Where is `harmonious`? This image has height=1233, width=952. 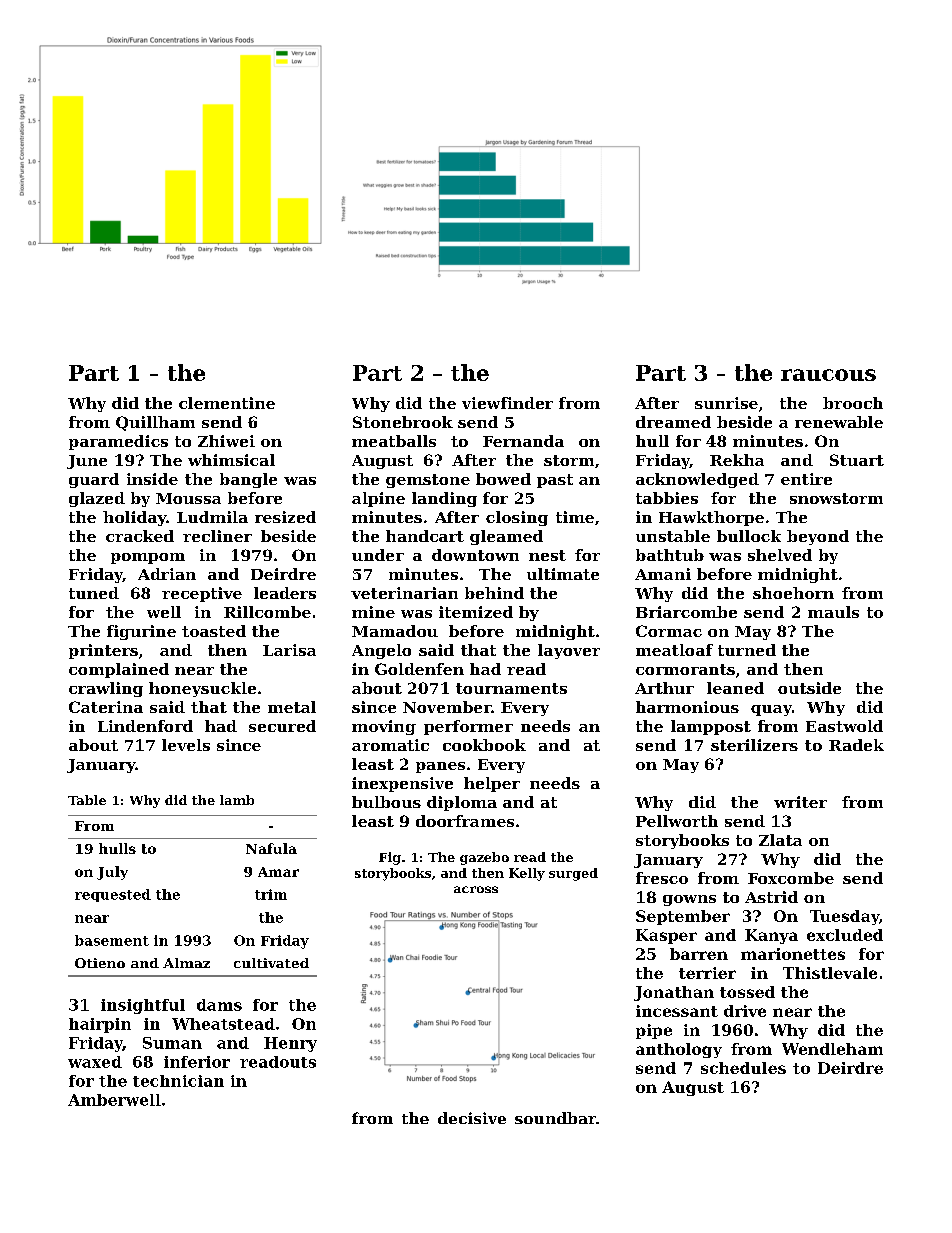 harmonious is located at coordinates (687, 707).
